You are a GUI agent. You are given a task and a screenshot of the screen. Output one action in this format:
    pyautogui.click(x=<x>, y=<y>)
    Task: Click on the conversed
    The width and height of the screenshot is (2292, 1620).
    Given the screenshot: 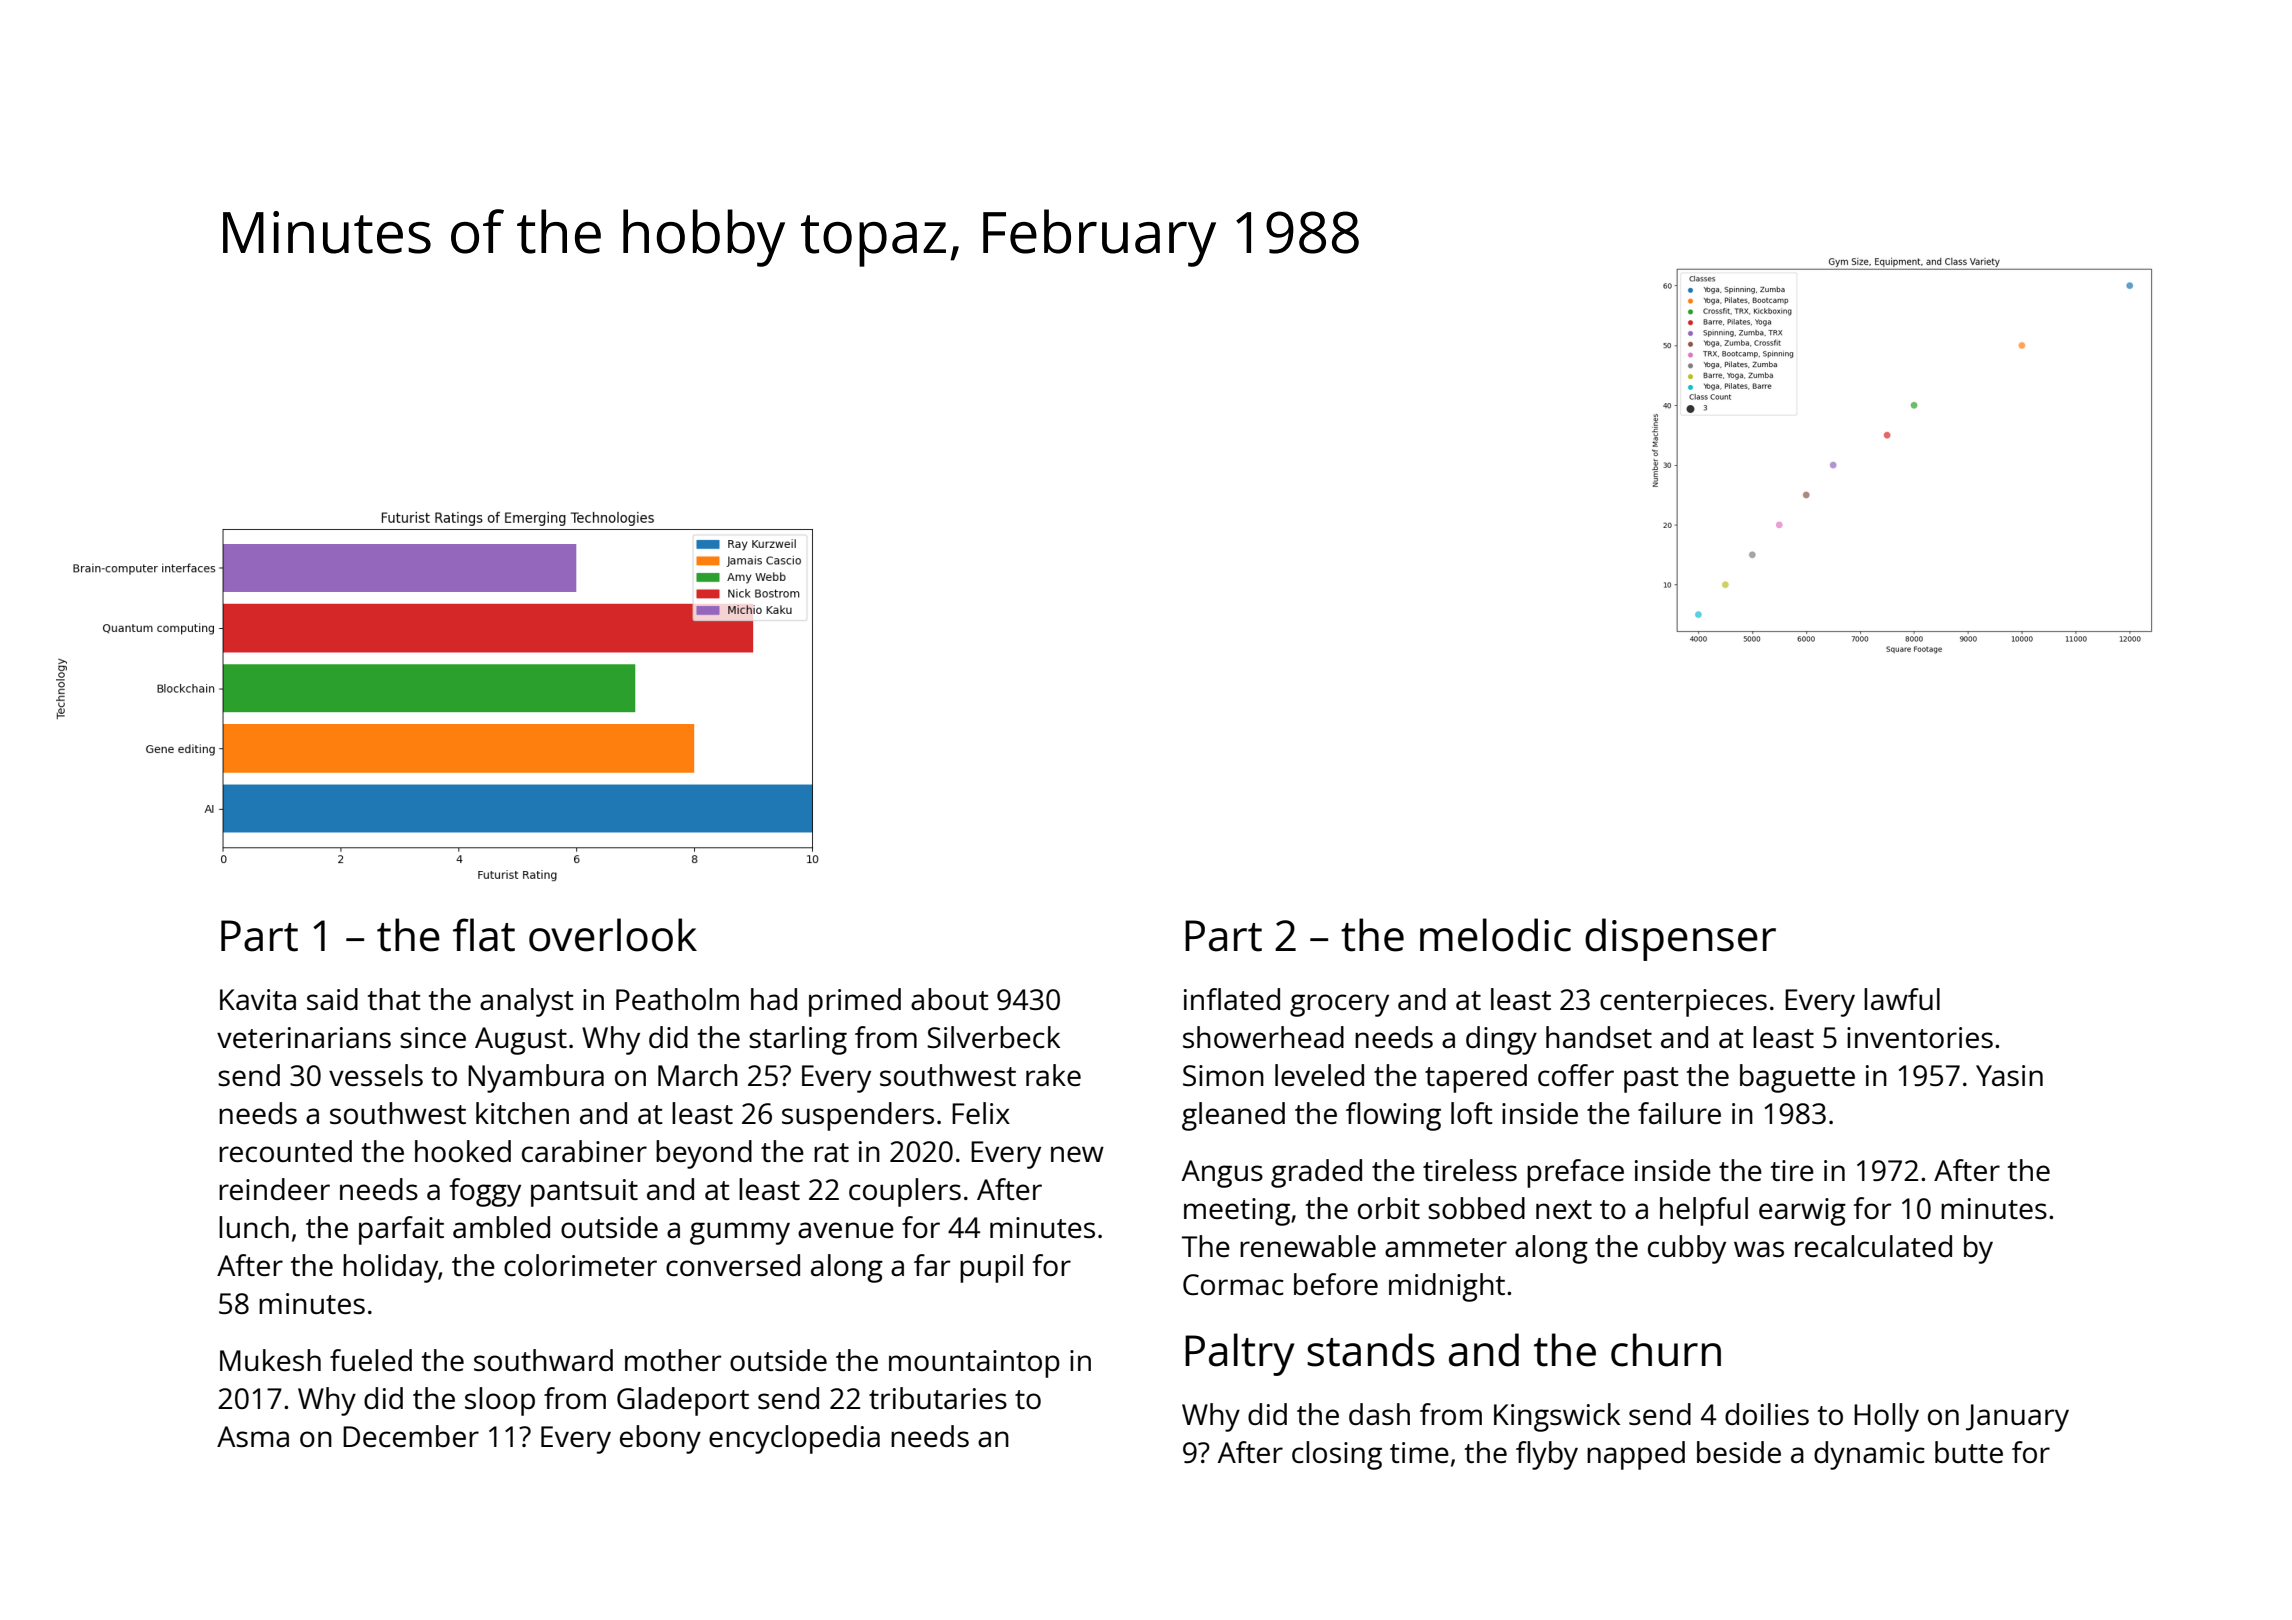 What is the action you would take?
    pyautogui.click(x=733, y=1265)
